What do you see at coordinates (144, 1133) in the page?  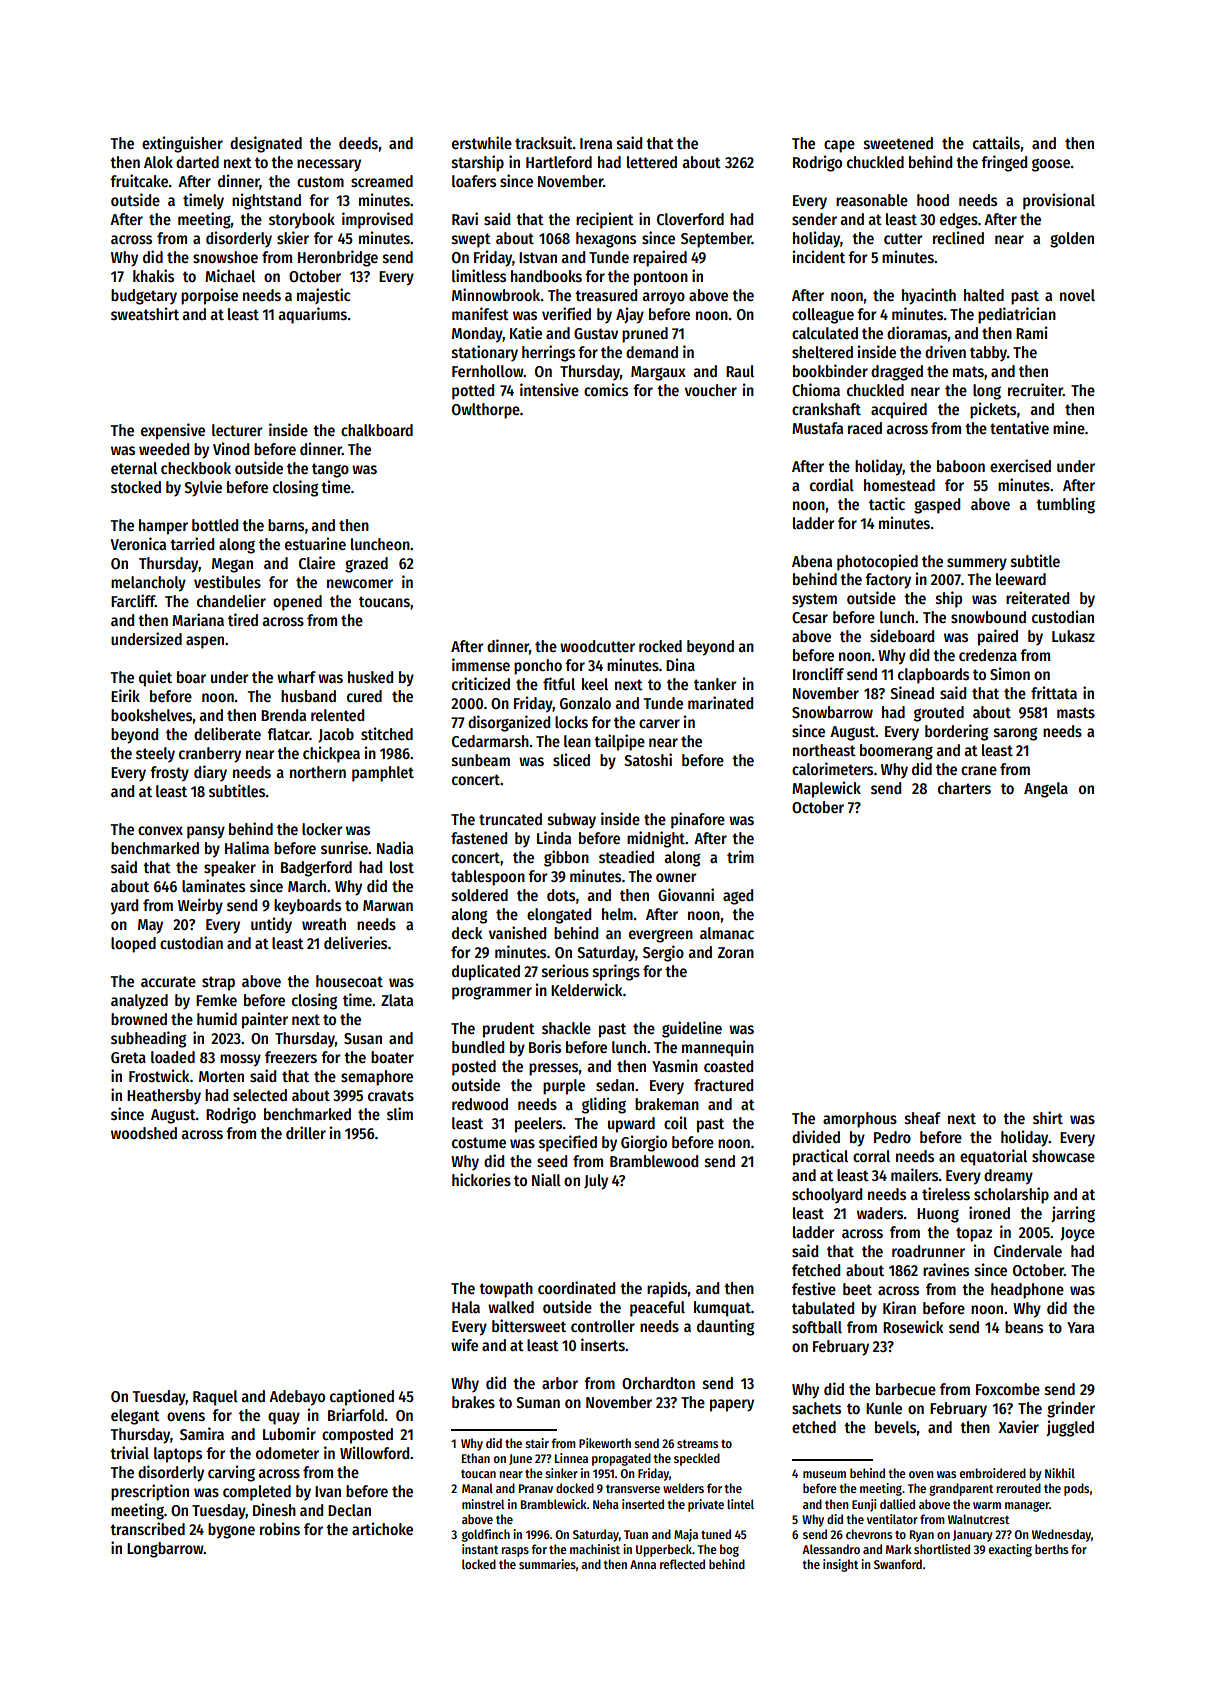 I see `woodshed` at bounding box center [144, 1133].
